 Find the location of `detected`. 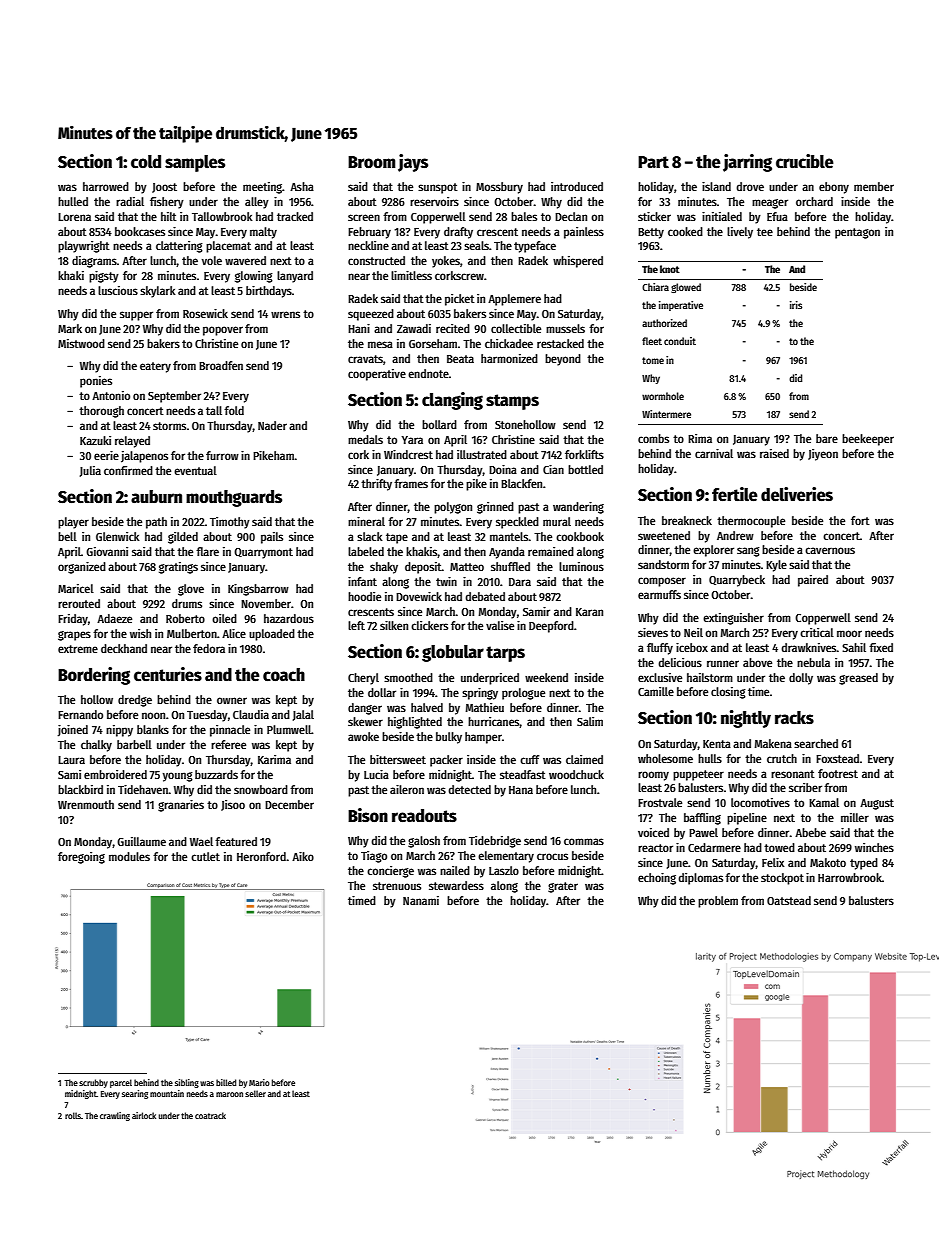

detected is located at coordinates (469, 789).
